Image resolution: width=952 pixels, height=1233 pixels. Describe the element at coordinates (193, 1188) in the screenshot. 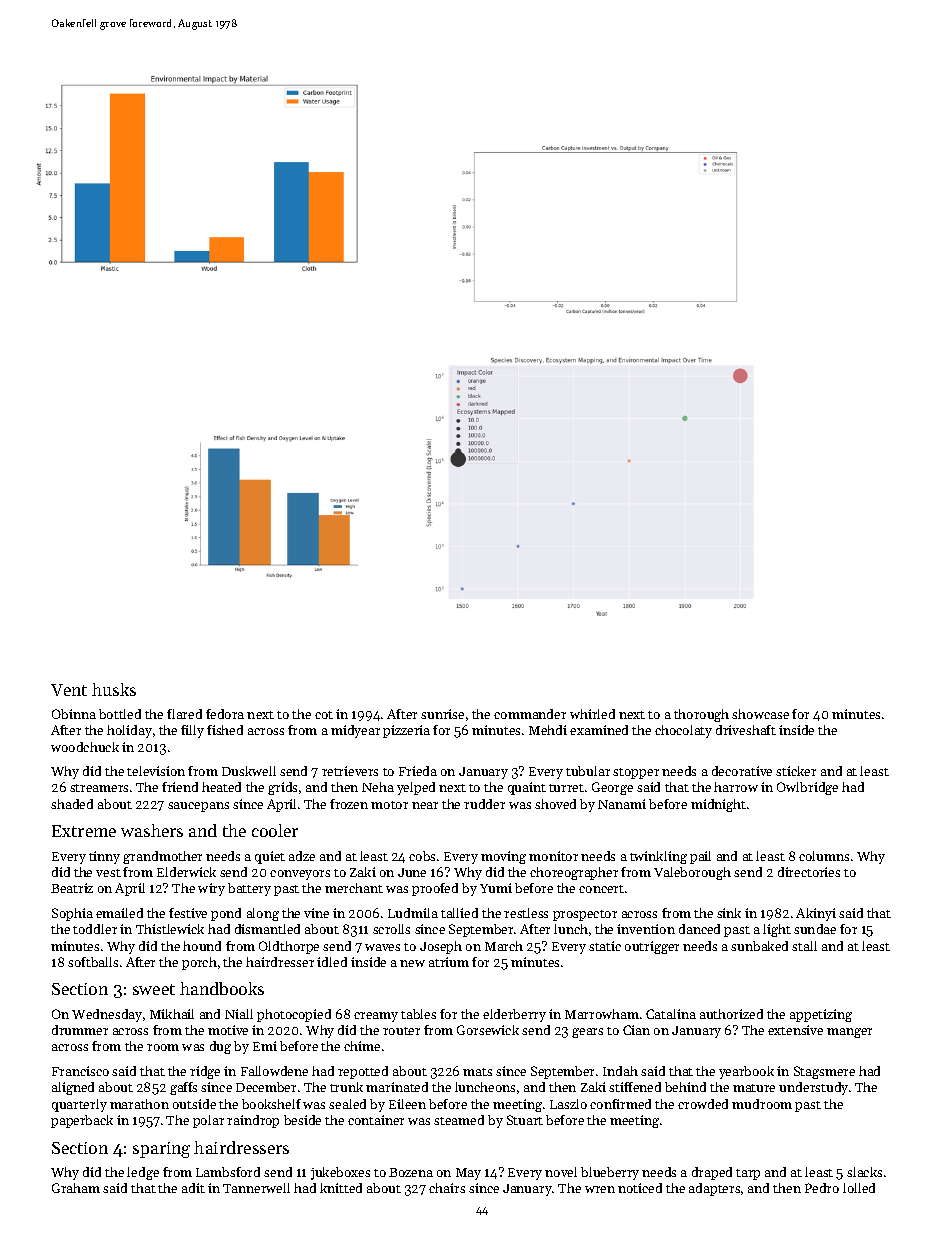

I see `adit` at that location.
